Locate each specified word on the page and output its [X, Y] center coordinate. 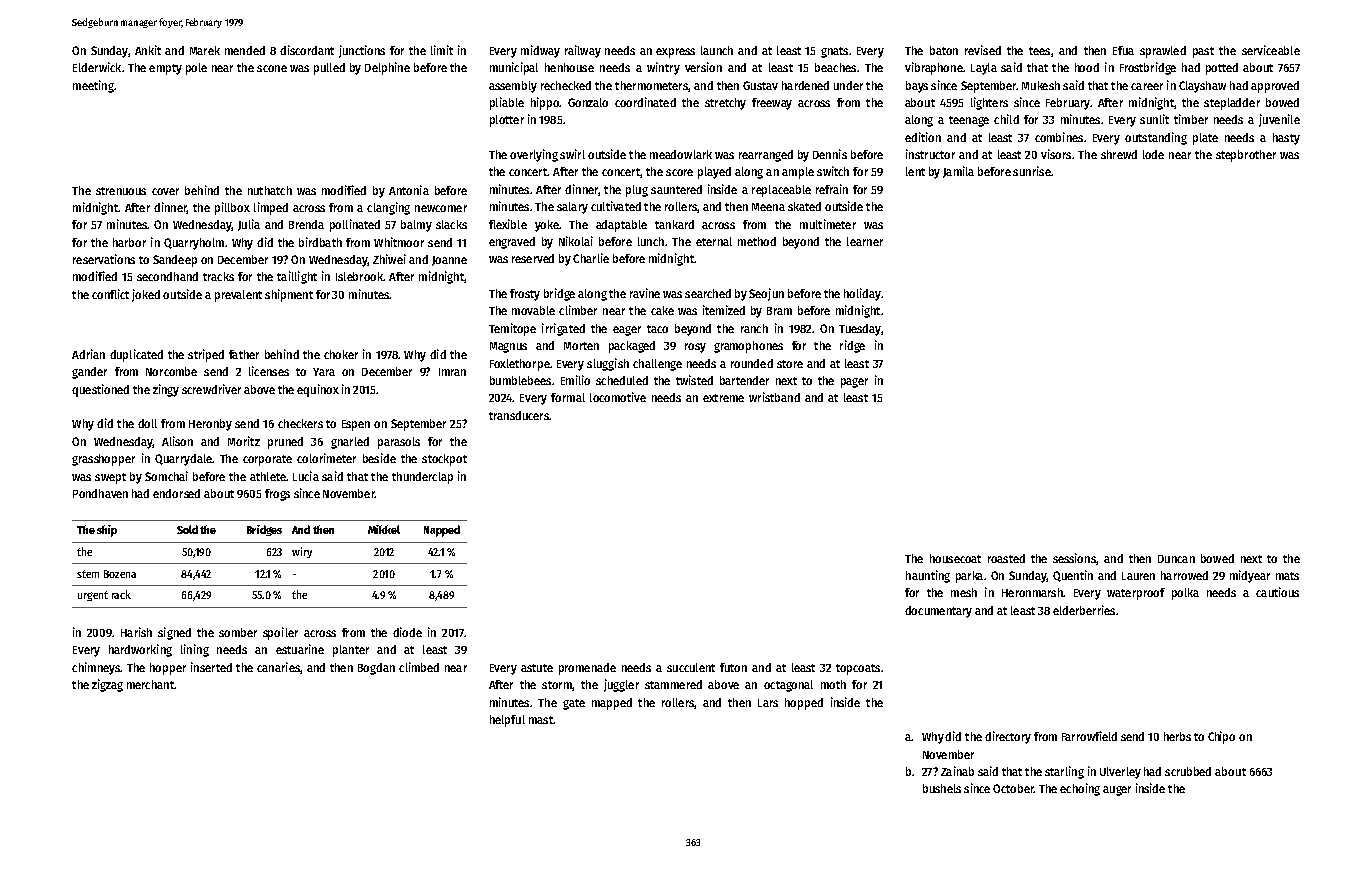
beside [379, 458]
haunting [928, 576]
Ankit [148, 50]
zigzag [107, 685]
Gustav [760, 85]
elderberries [1084, 610]
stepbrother [1246, 156]
